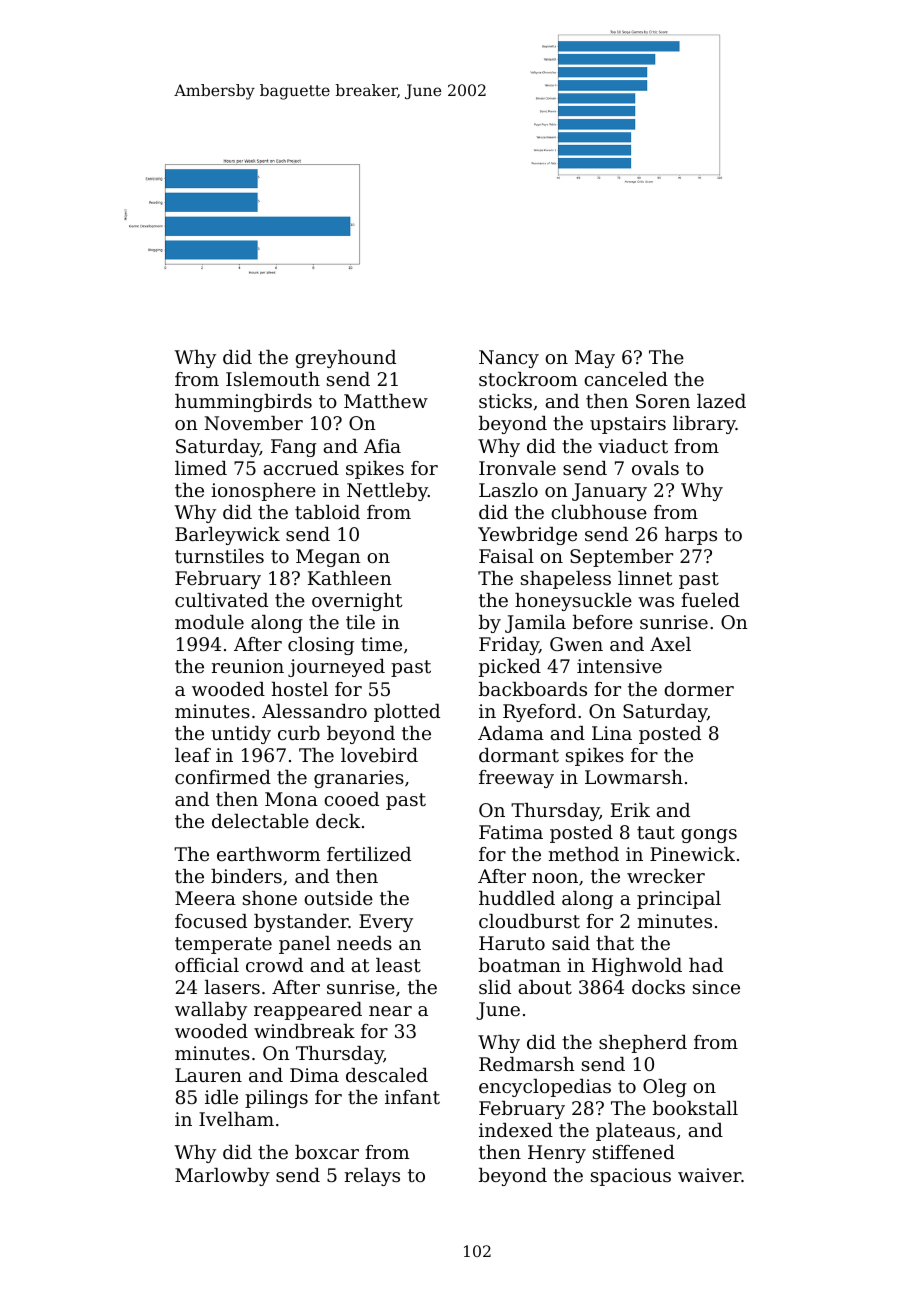  What do you see at coordinates (710, 600) in the screenshot?
I see `fueled` at bounding box center [710, 600].
